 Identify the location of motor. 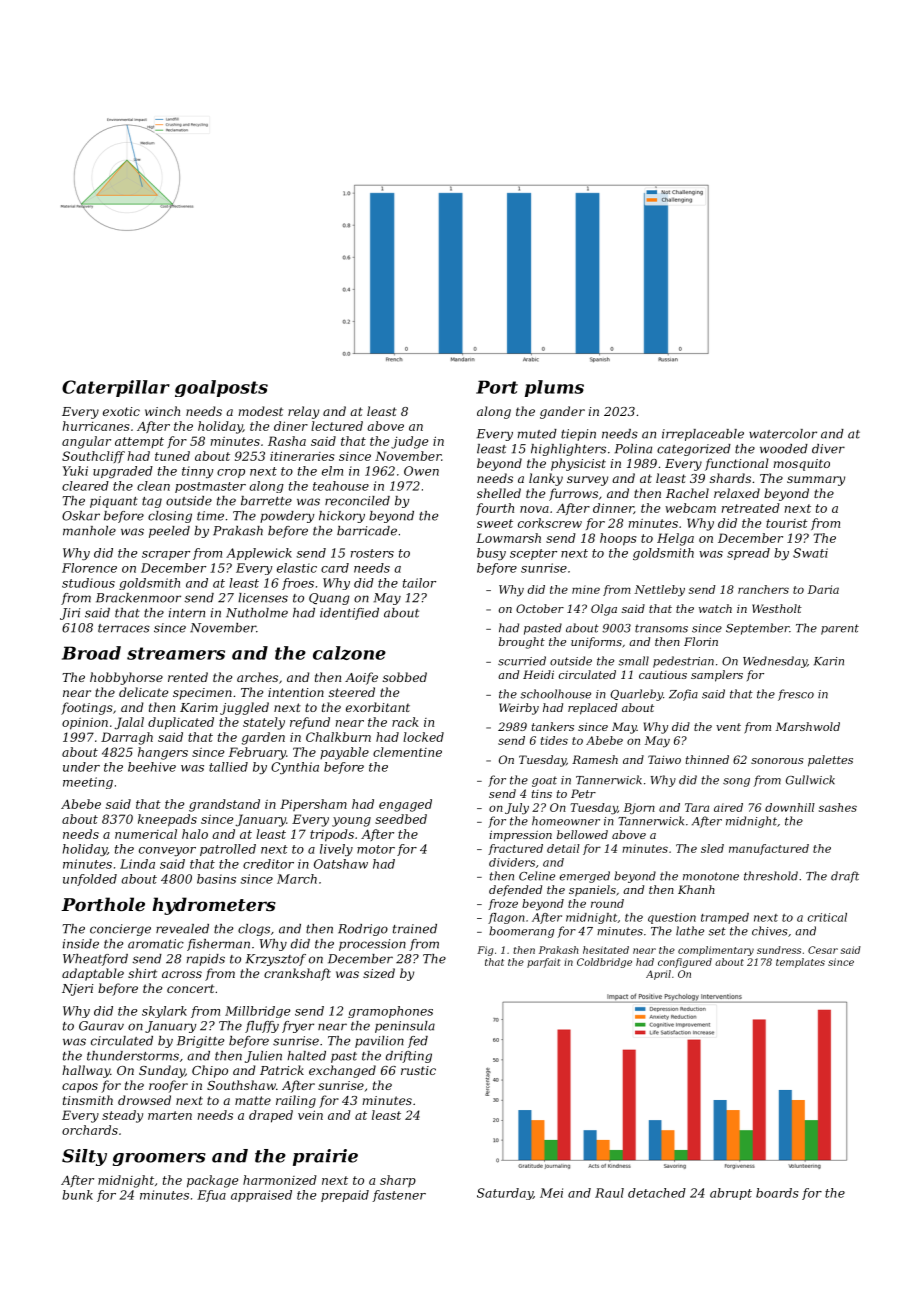
(376, 849).
